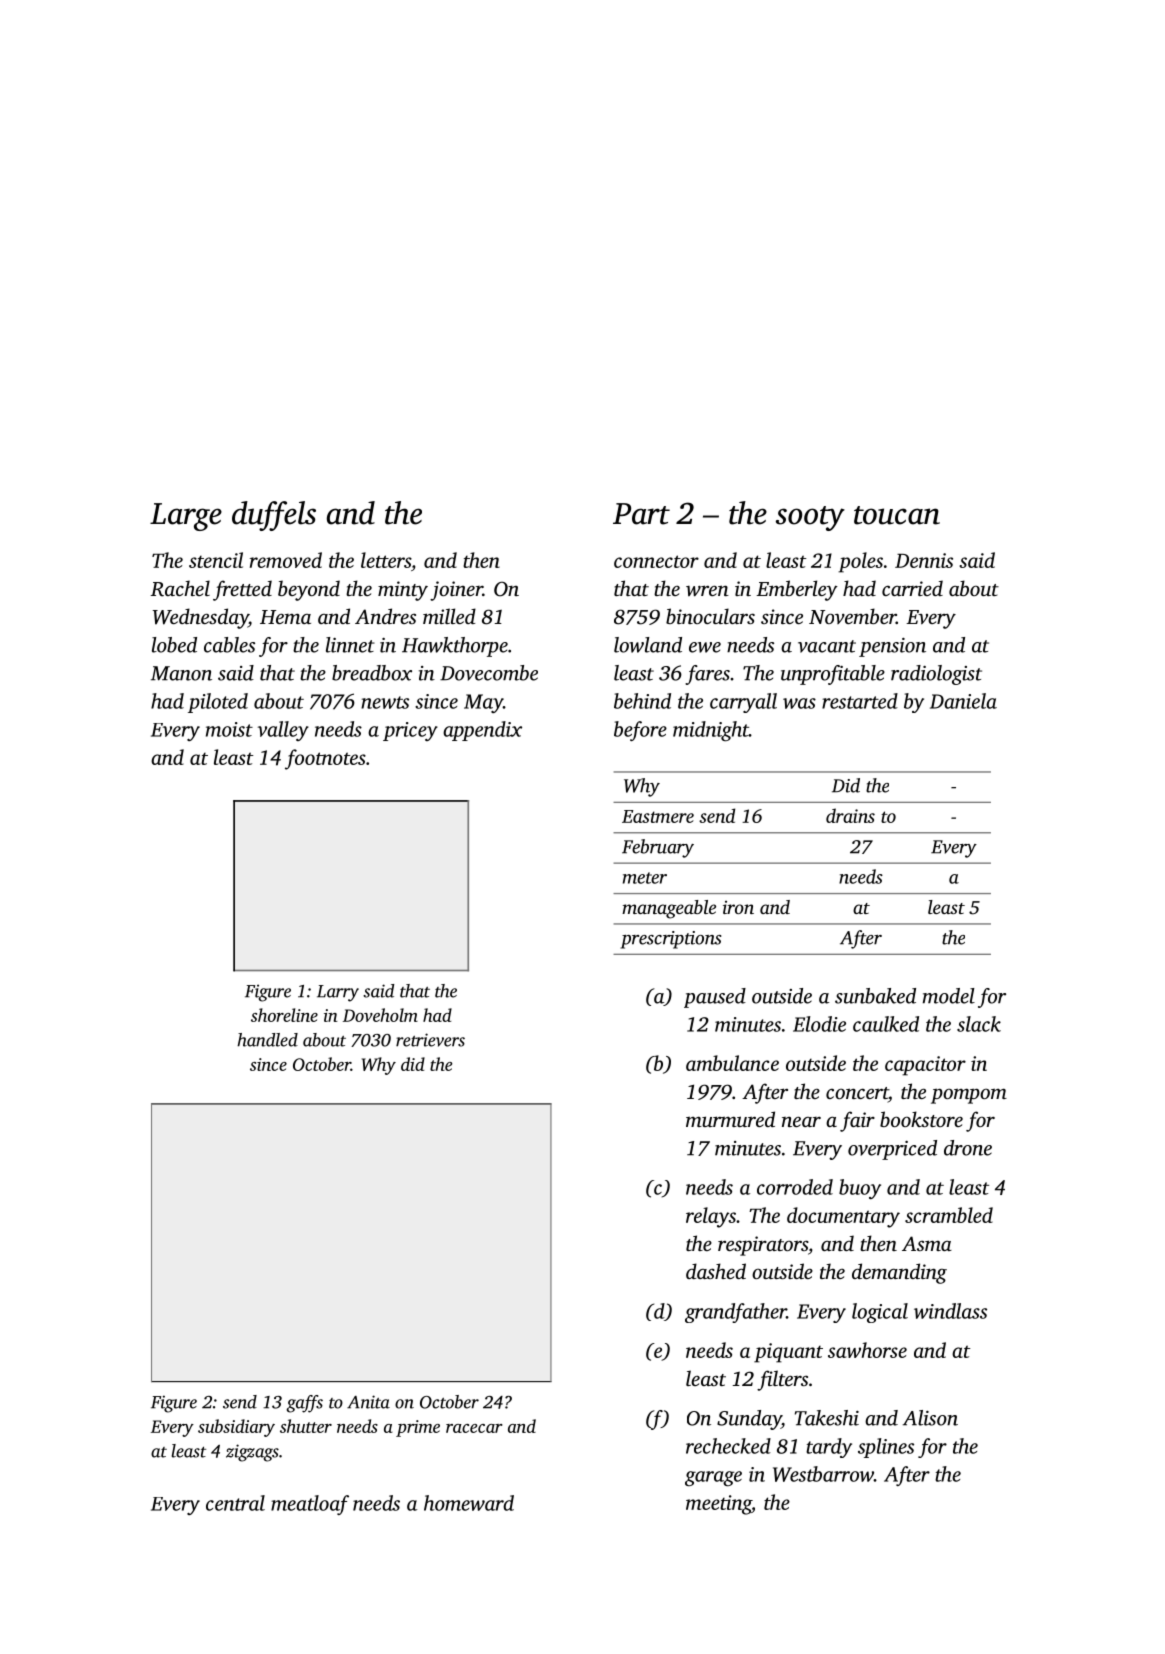  Describe the element at coordinates (430, 1040) in the page. I see `retrievers` at that location.
